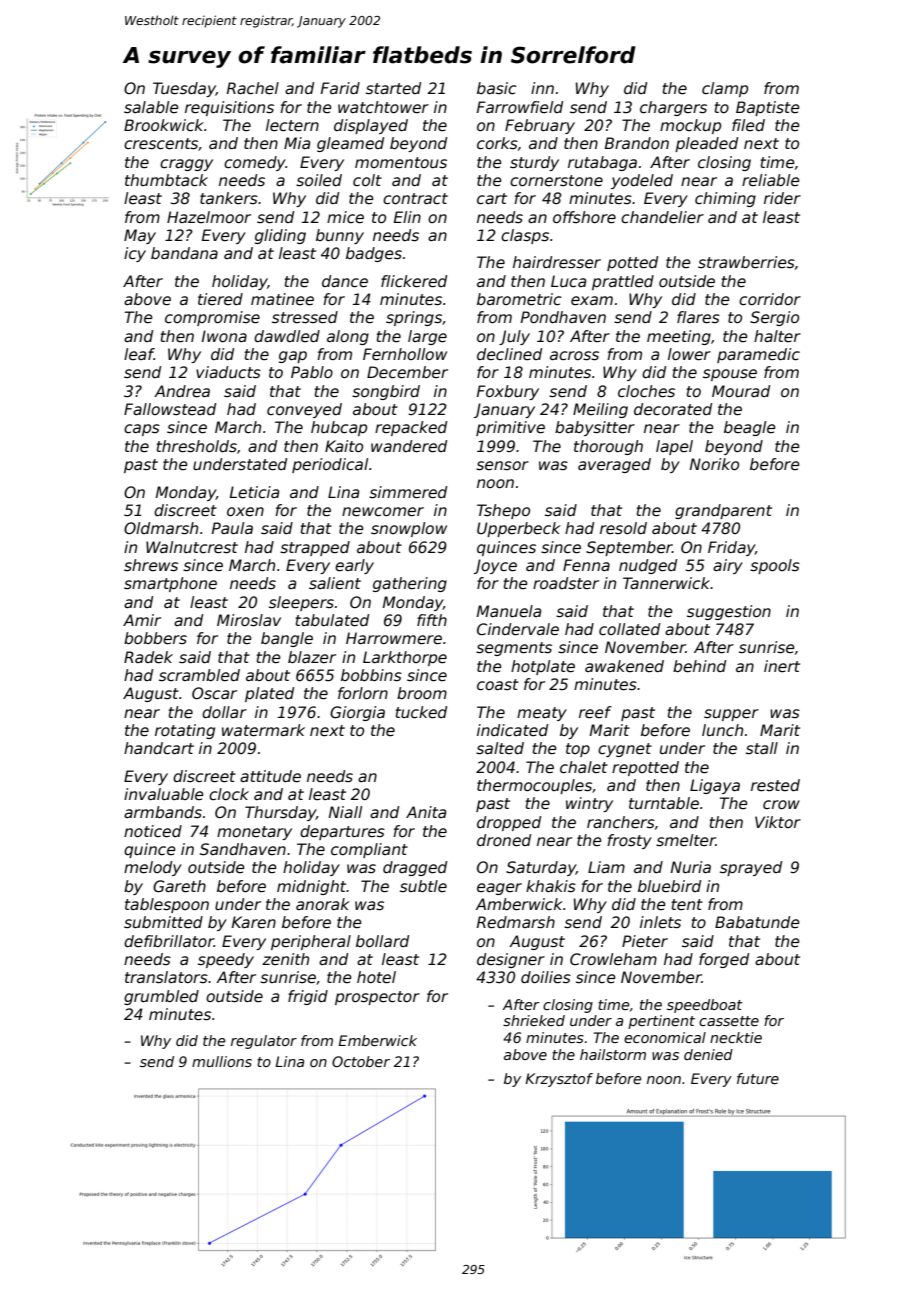 The width and height of the document is (924, 1308). What do you see at coordinates (340, 88) in the document?
I see `Farid` at bounding box center [340, 88].
